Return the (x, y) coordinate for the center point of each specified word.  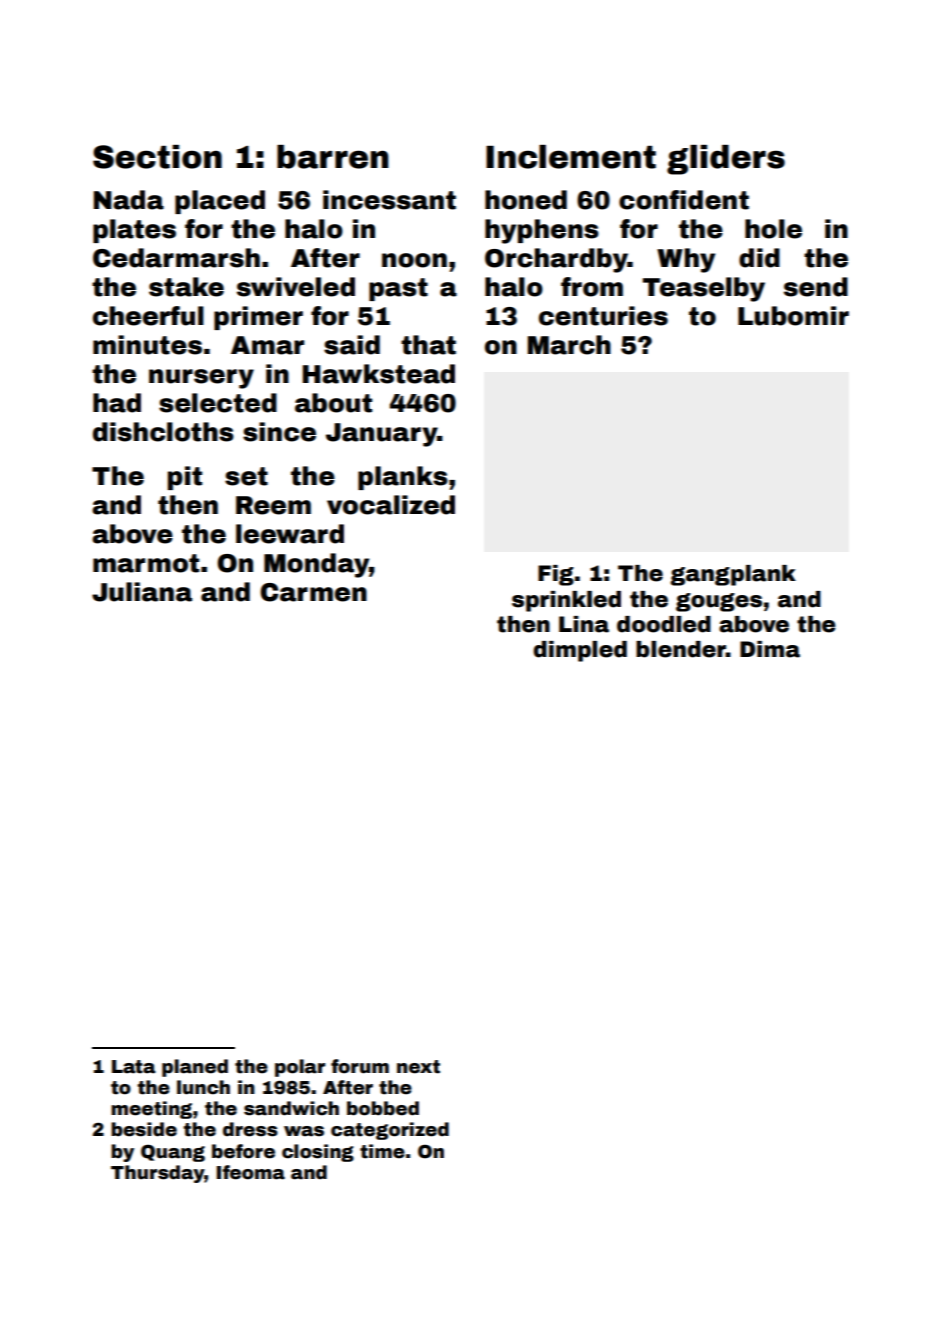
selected (218, 403)
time (382, 1151)
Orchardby (556, 260)
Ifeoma (251, 1172)
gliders (726, 160)
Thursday (158, 1174)
